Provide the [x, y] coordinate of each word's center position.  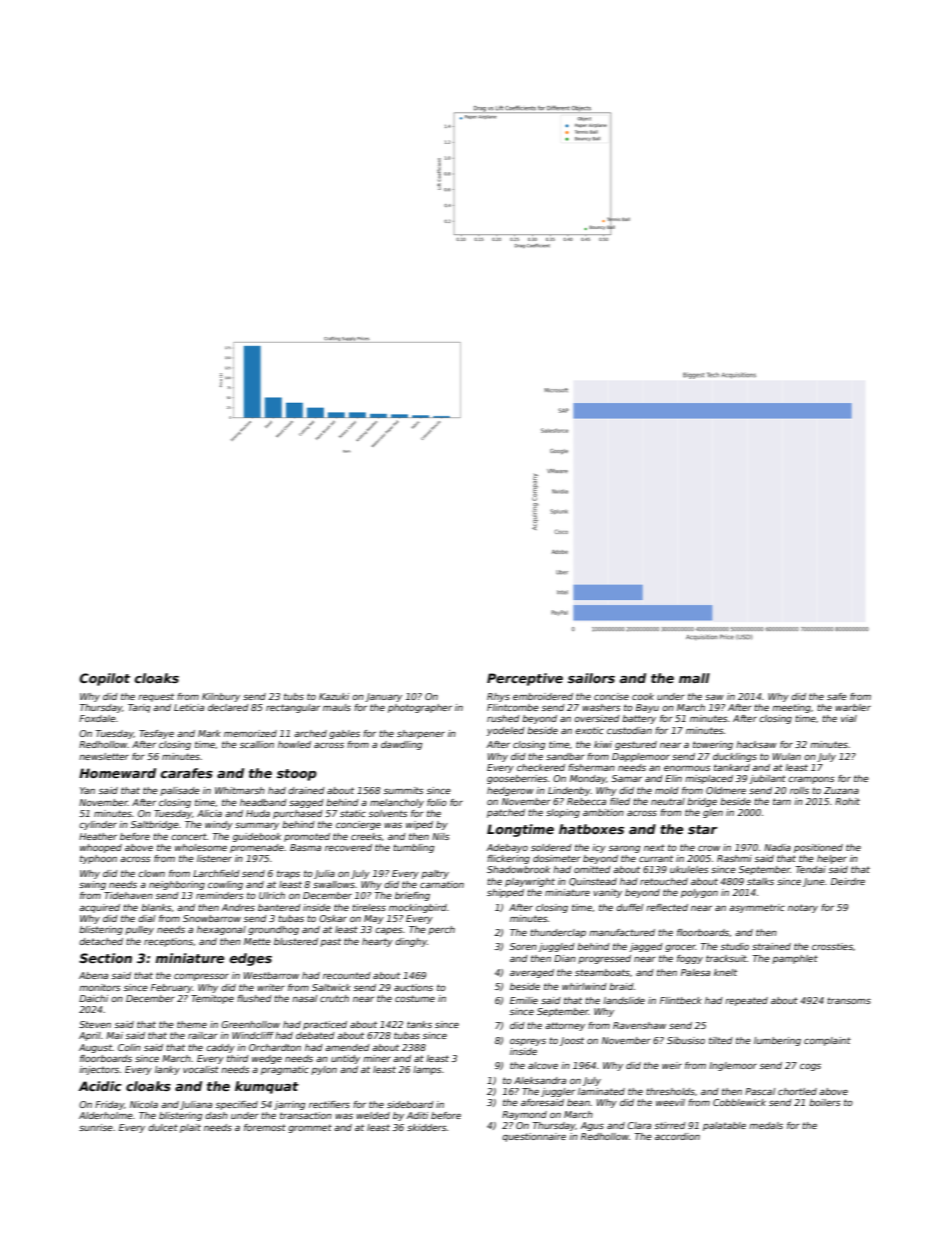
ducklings [735, 757]
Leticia [189, 707]
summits [404, 790]
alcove [543, 1065]
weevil [670, 1102]
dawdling [401, 745]
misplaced [709, 779]
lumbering [777, 1041]
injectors [99, 1070]
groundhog [273, 930]
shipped [505, 893]
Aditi [417, 1115]
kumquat [267, 1087]
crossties [832, 946]
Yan [87, 790]
